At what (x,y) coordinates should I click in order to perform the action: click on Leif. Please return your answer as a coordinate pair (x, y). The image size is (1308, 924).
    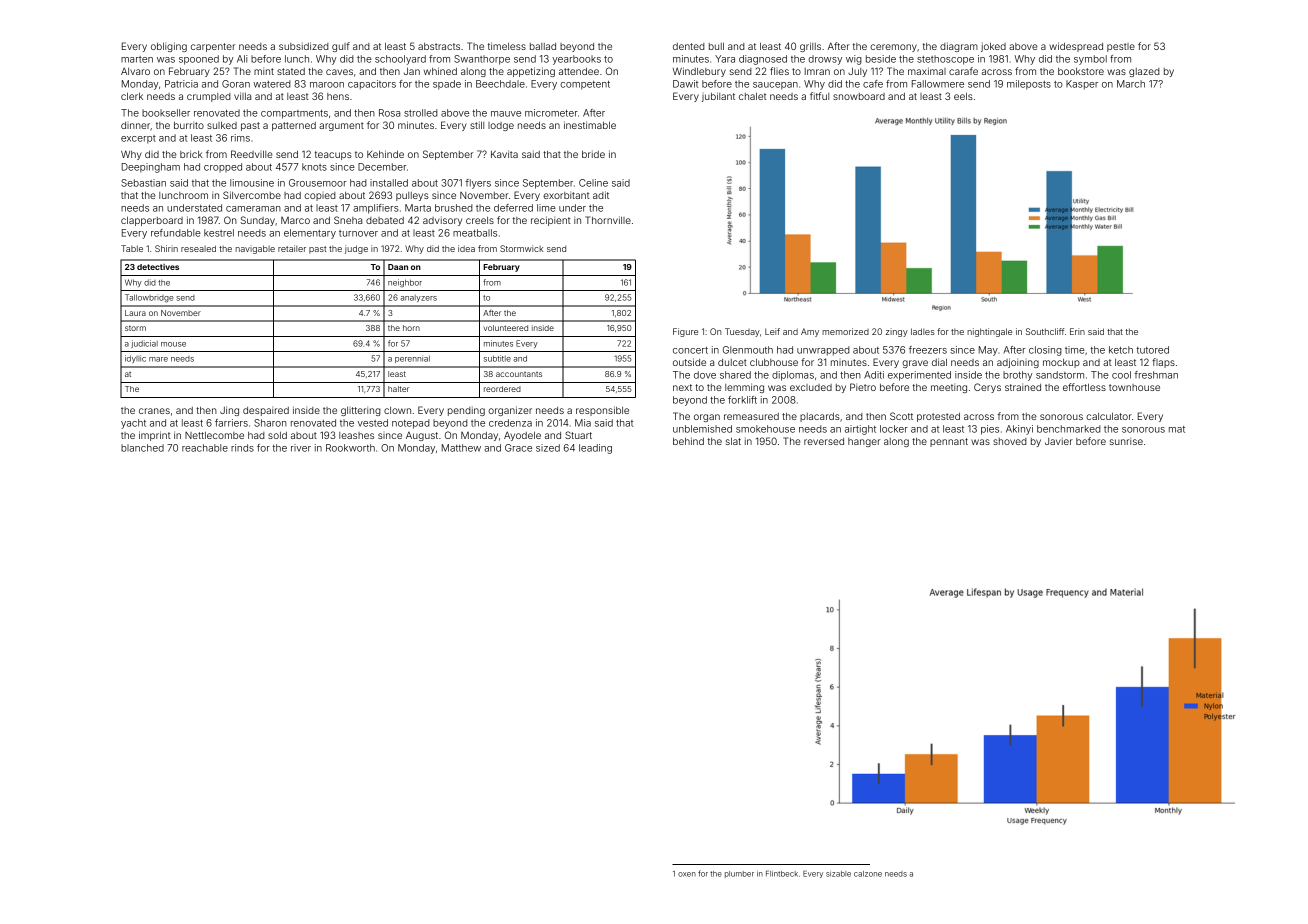
    Looking at the image, I should click on (772, 331).
